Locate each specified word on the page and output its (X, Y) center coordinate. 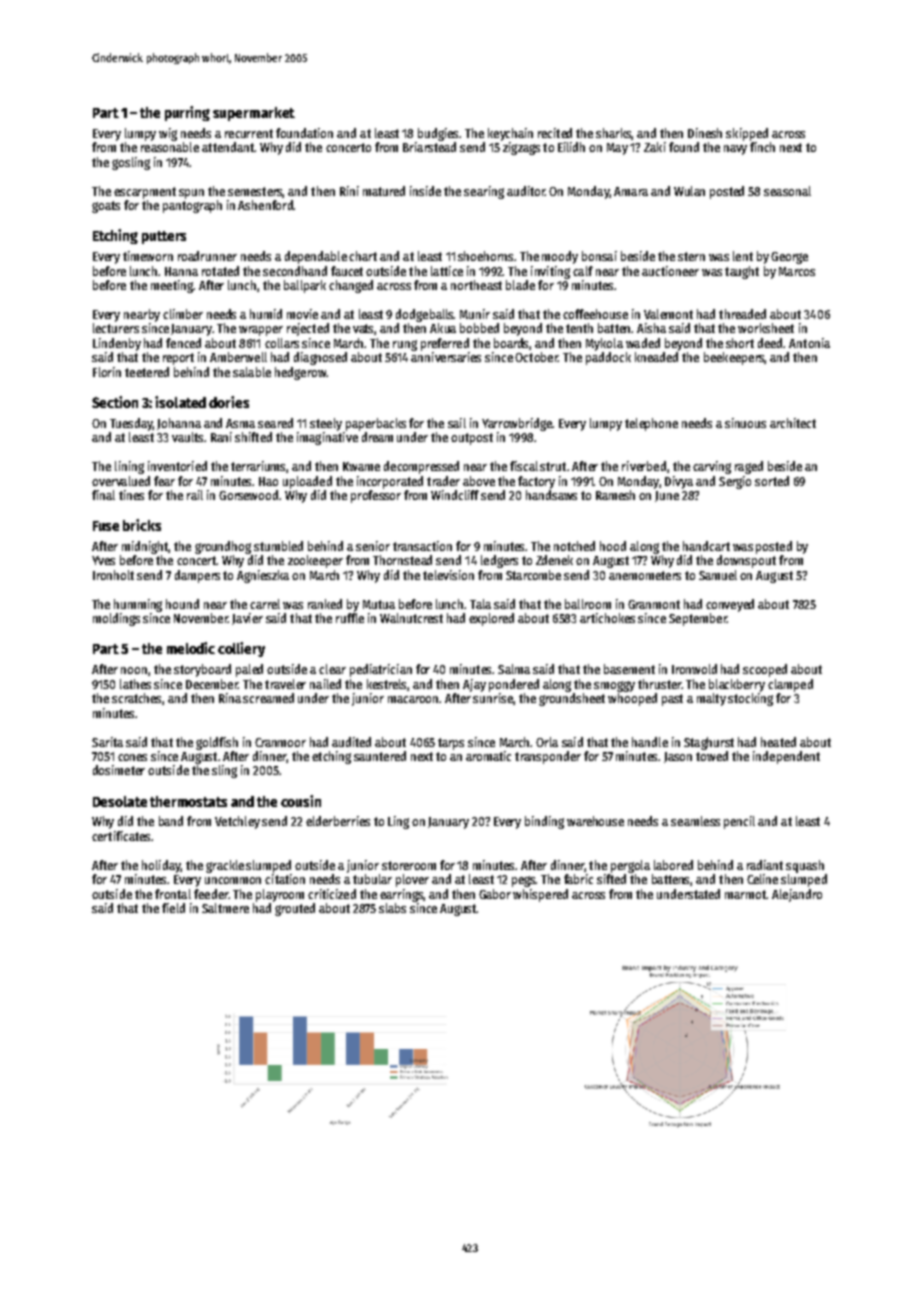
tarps (451, 744)
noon (134, 670)
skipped (747, 134)
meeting (172, 286)
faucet (347, 271)
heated (778, 742)
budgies (438, 134)
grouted (295, 909)
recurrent (249, 133)
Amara (631, 191)
